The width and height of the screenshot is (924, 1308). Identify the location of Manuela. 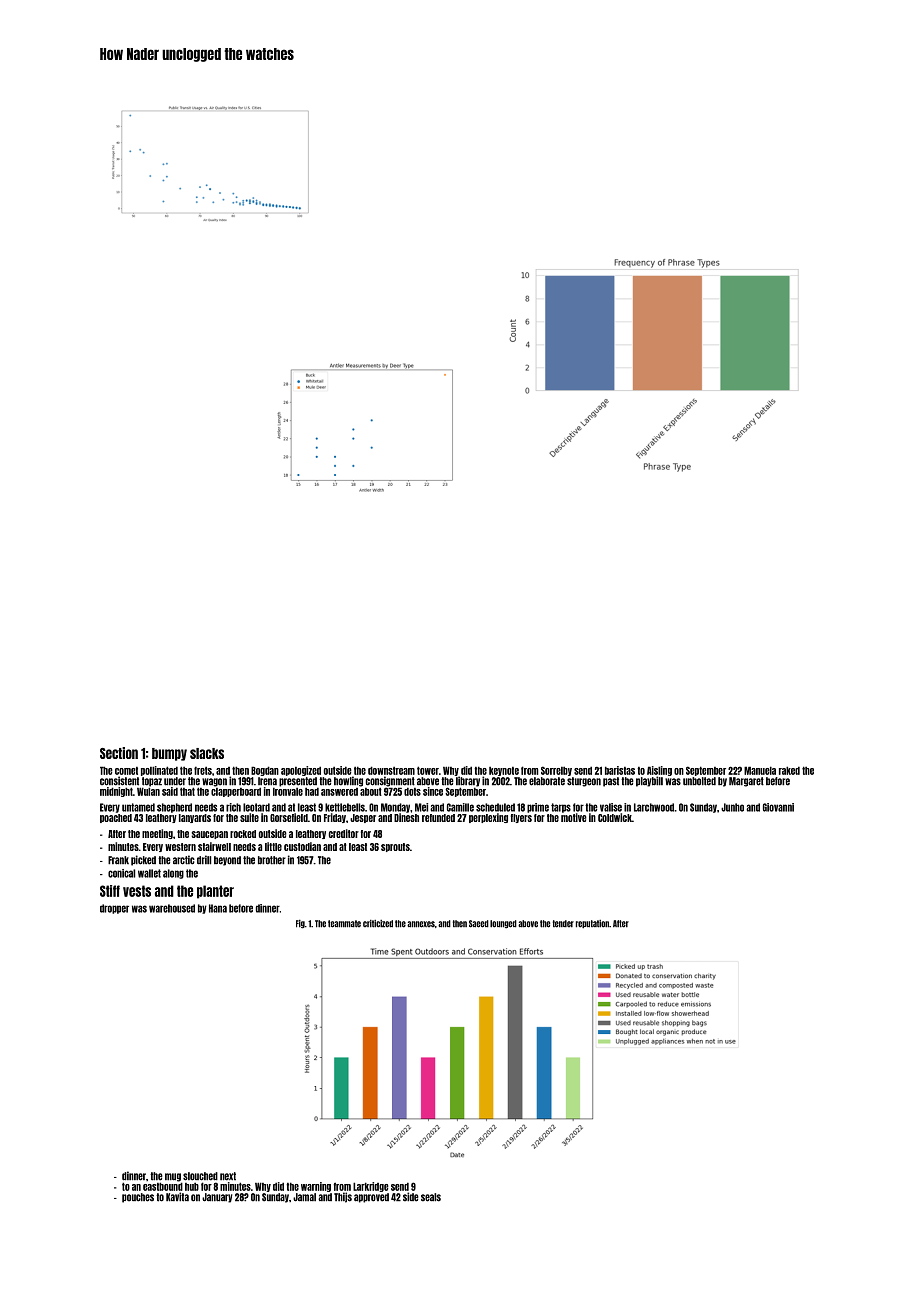
(760, 770).
